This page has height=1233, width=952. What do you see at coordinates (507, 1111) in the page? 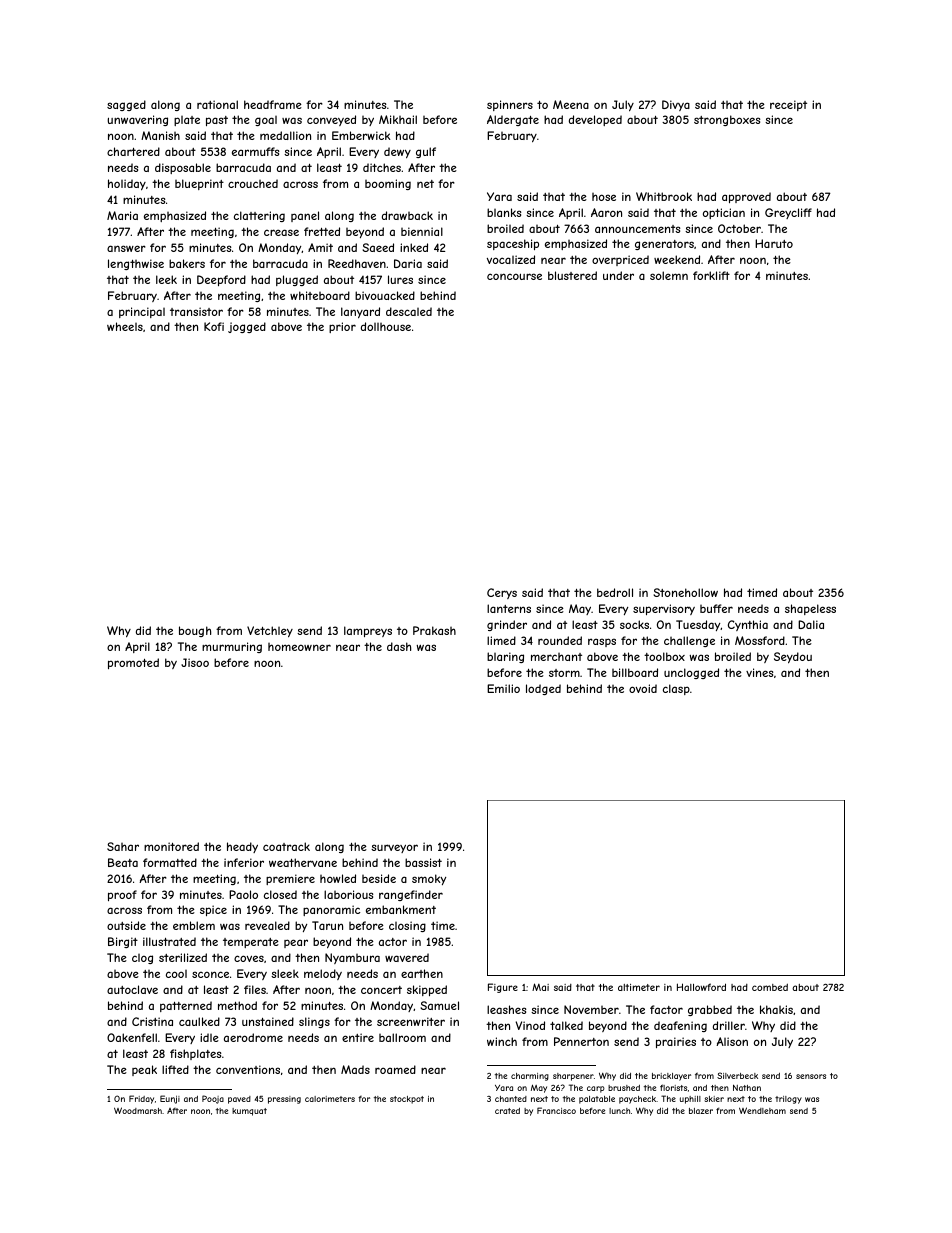
I see `crated` at bounding box center [507, 1111].
